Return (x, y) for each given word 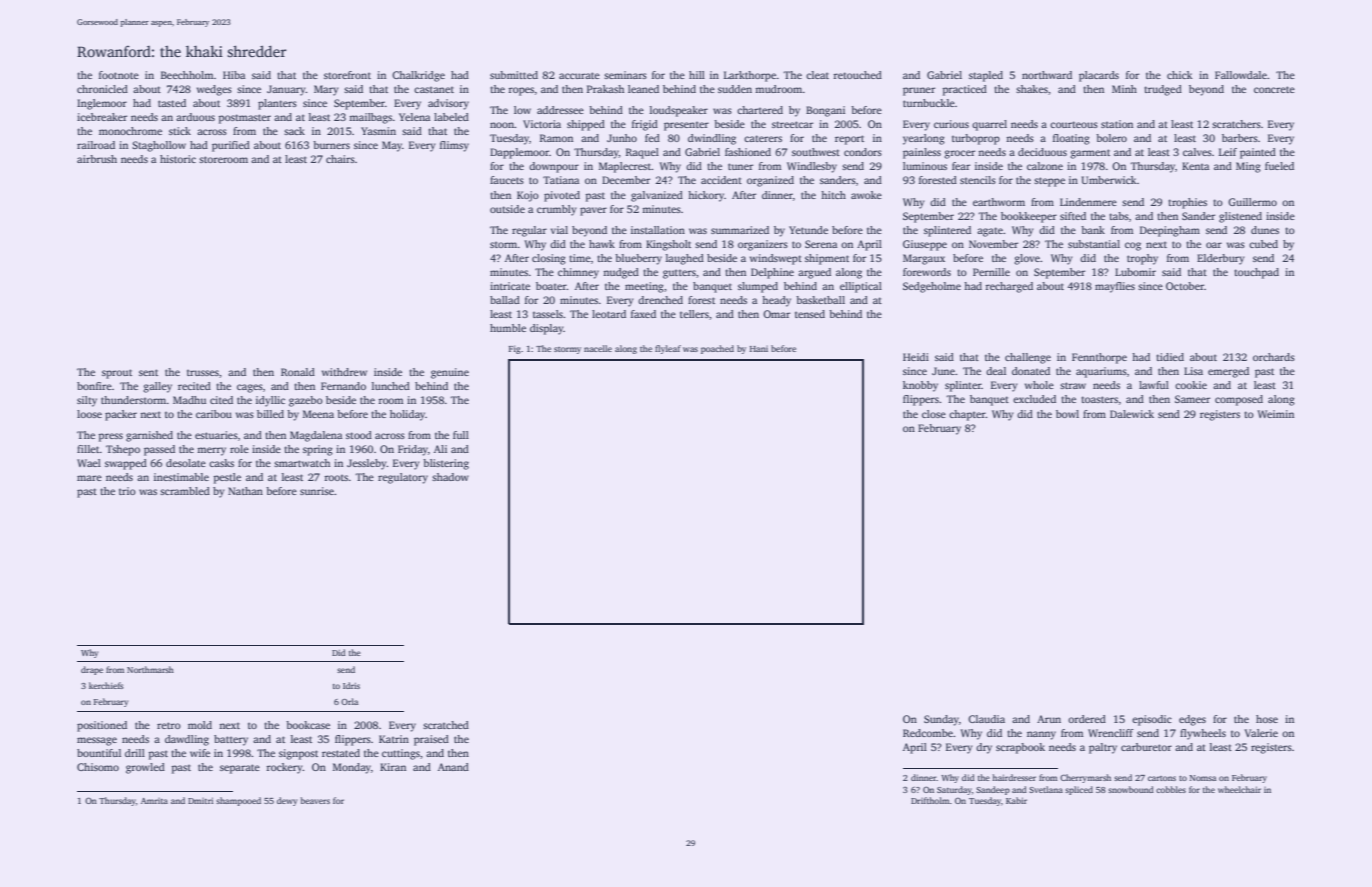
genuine (450, 373)
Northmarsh (150, 669)
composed (1239, 400)
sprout (117, 374)
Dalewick (1132, 414)
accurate (579, 75)
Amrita (154, 801)
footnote (119, 75)
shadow (450, 477)
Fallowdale (1241, 75)
